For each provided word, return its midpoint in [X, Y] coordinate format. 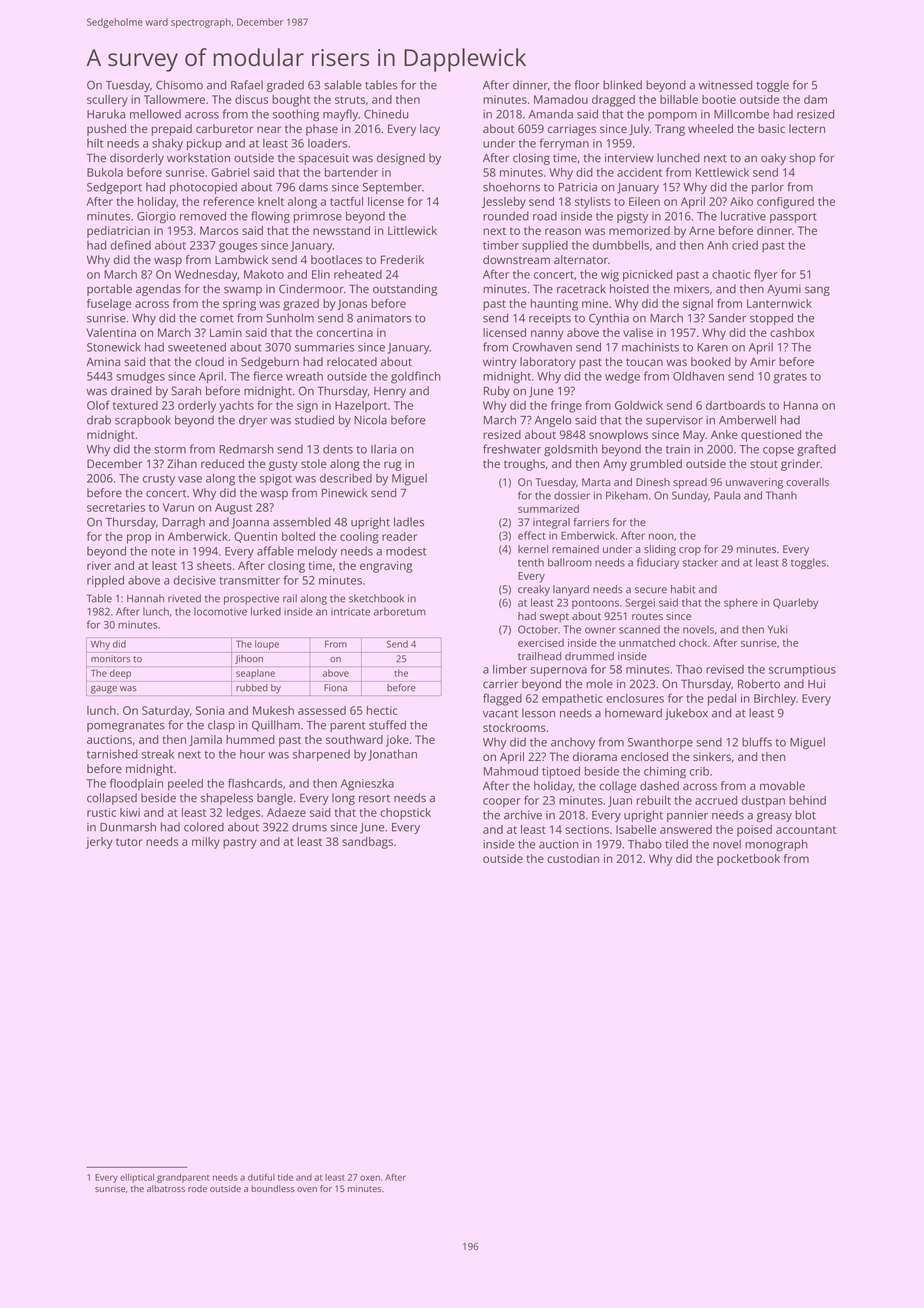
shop [802, 159]
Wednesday [206, 276]
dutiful [261, 1177]
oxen [370, 1178]
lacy [430, 130]
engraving [386, 567]
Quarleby [795, 603]
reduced [222, 463]
